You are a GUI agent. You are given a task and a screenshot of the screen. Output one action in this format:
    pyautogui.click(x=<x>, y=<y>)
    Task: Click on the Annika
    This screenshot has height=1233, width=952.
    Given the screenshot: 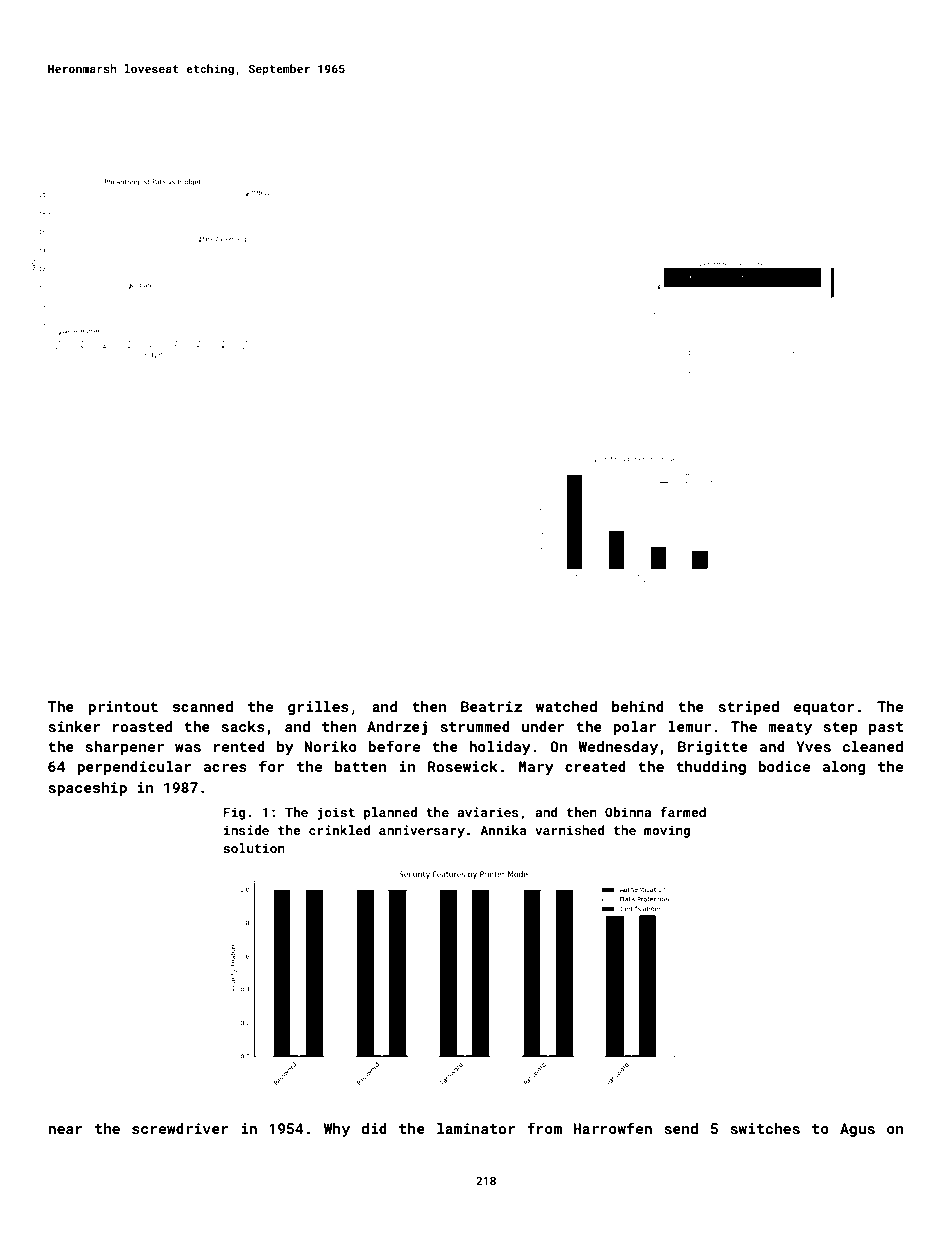 What is the action you would take?
    pyautogui.click(x=503, y=830)
